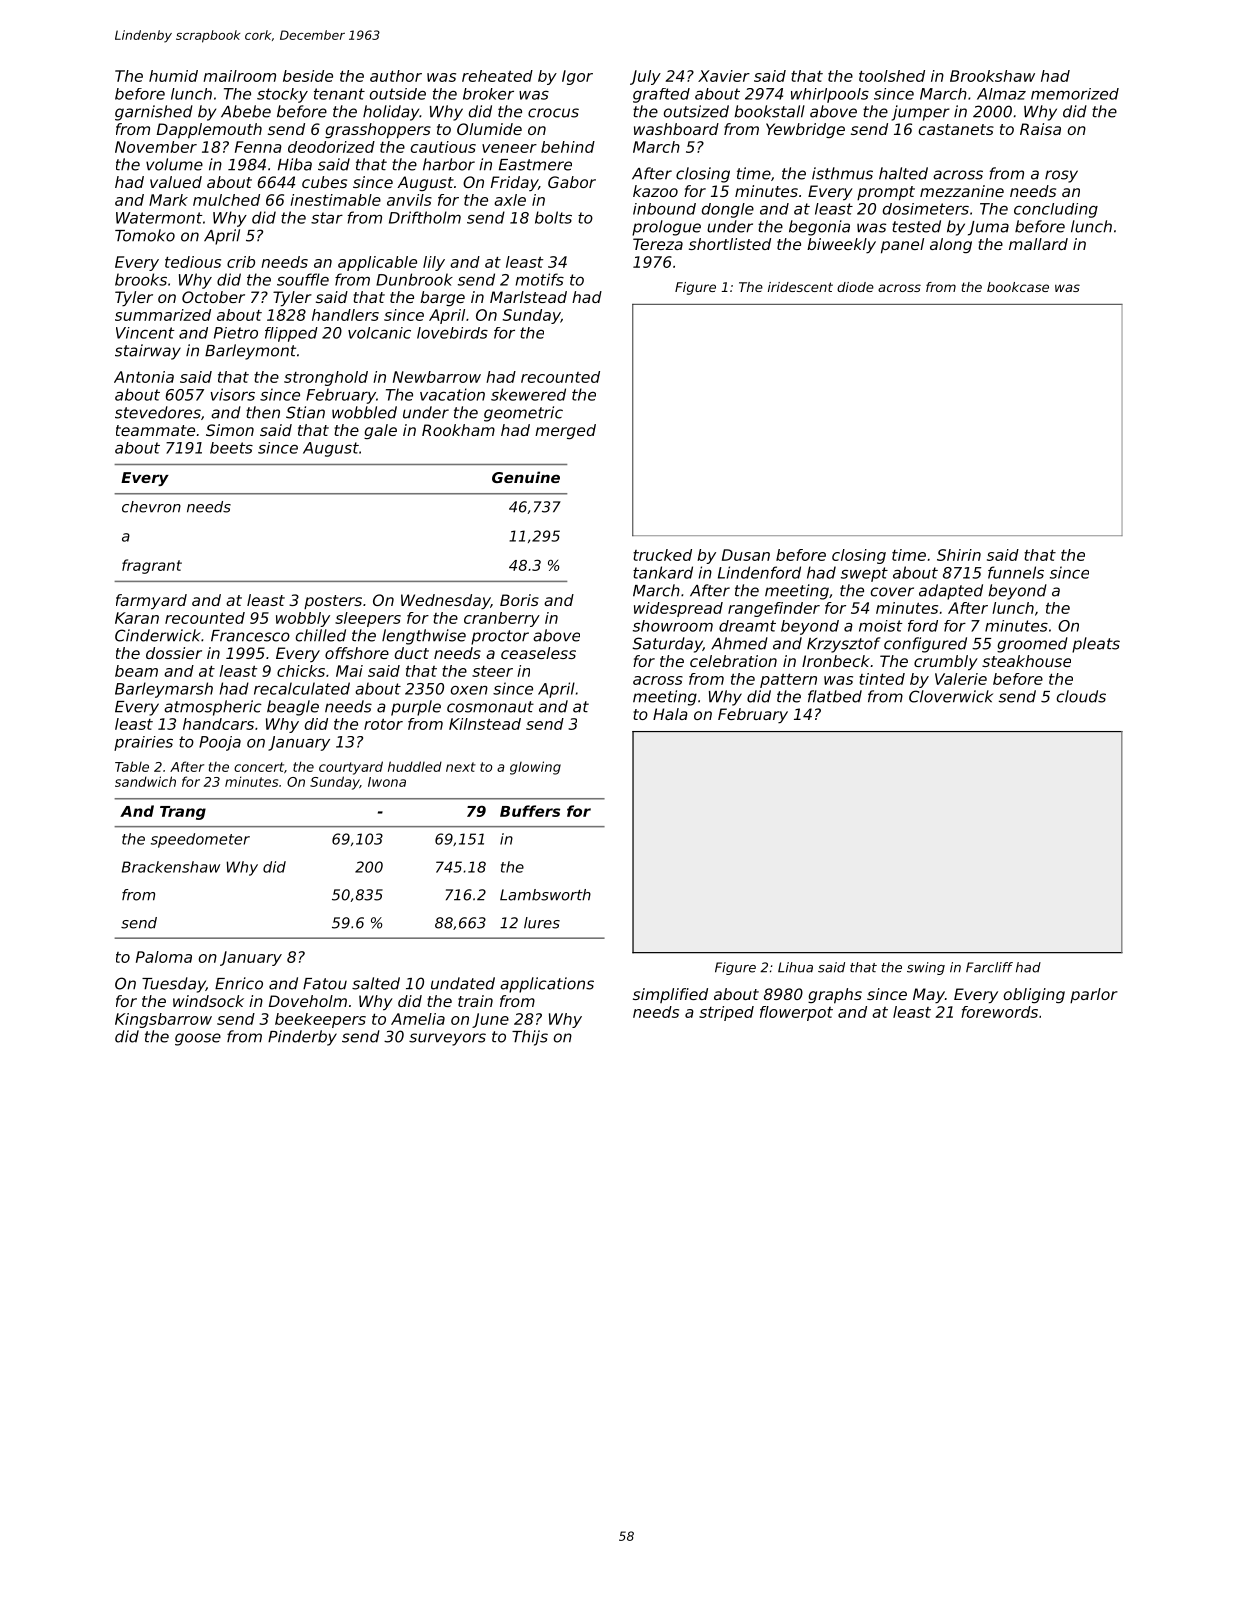 The image size is (1237, 1601). Describe the element at coordinates (331, 147) in the document. I see `deodorized` at that location.
